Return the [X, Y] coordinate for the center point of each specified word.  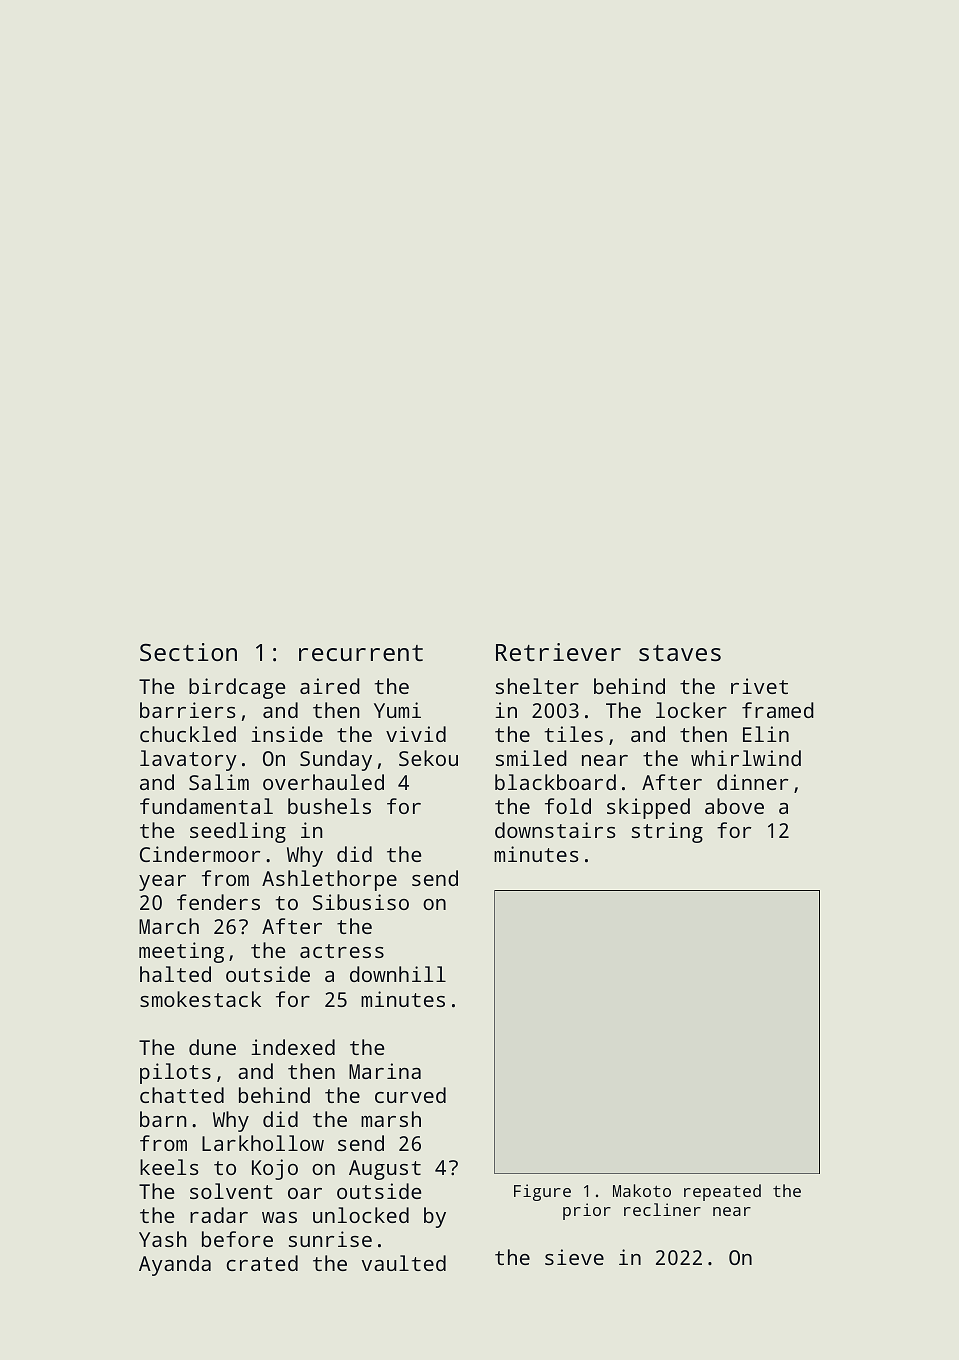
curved [410, 1095]
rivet [759, 686]
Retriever [558, 652]
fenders [218, 902]
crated [262, 1263]
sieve [574, 1257]
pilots [175, 1073]
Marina [385, 1071]
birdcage [237, 688]
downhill [398, 974]
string [667, 832]
